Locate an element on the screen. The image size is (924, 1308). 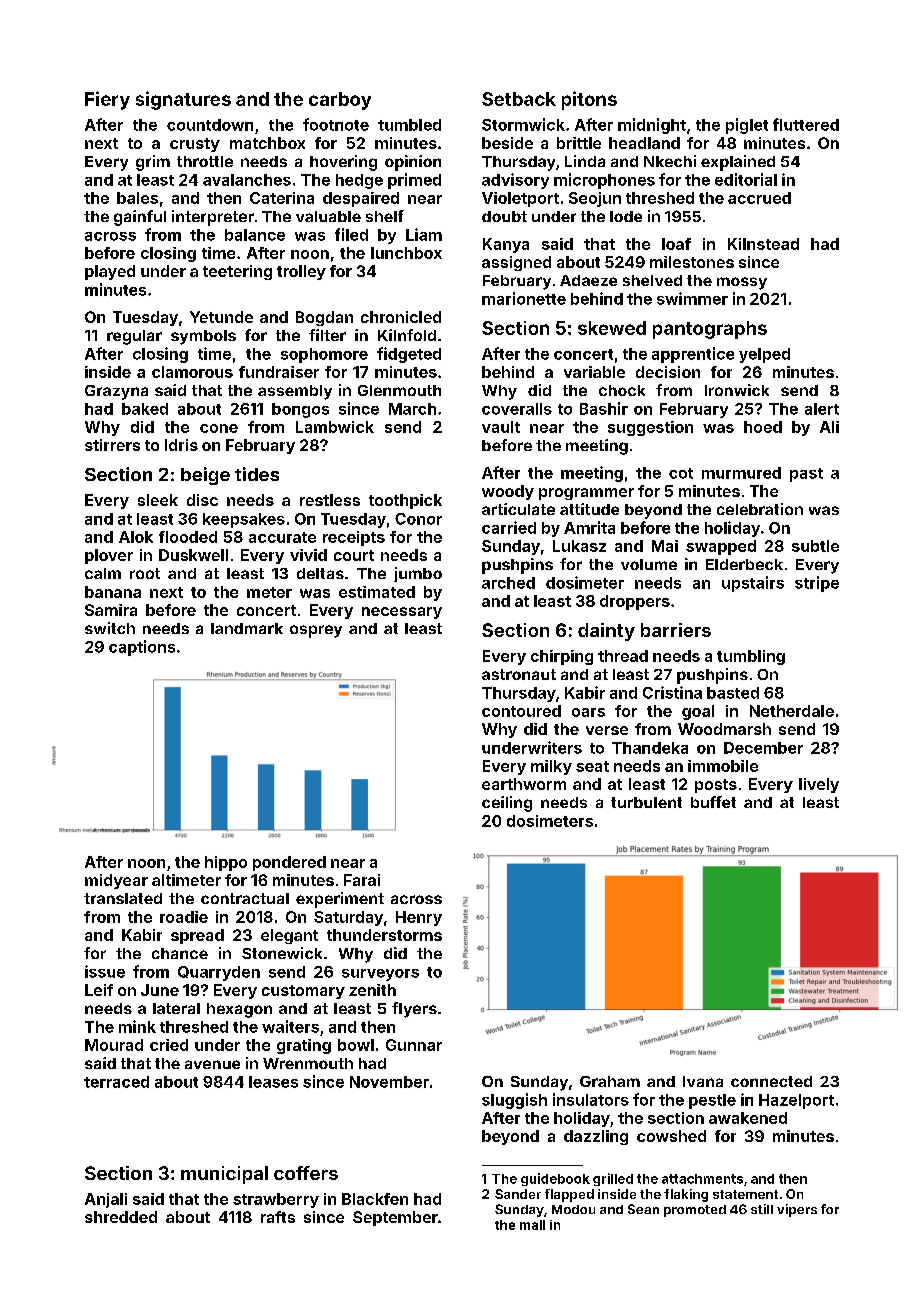
assigned is located at coordinates (516, 263).
